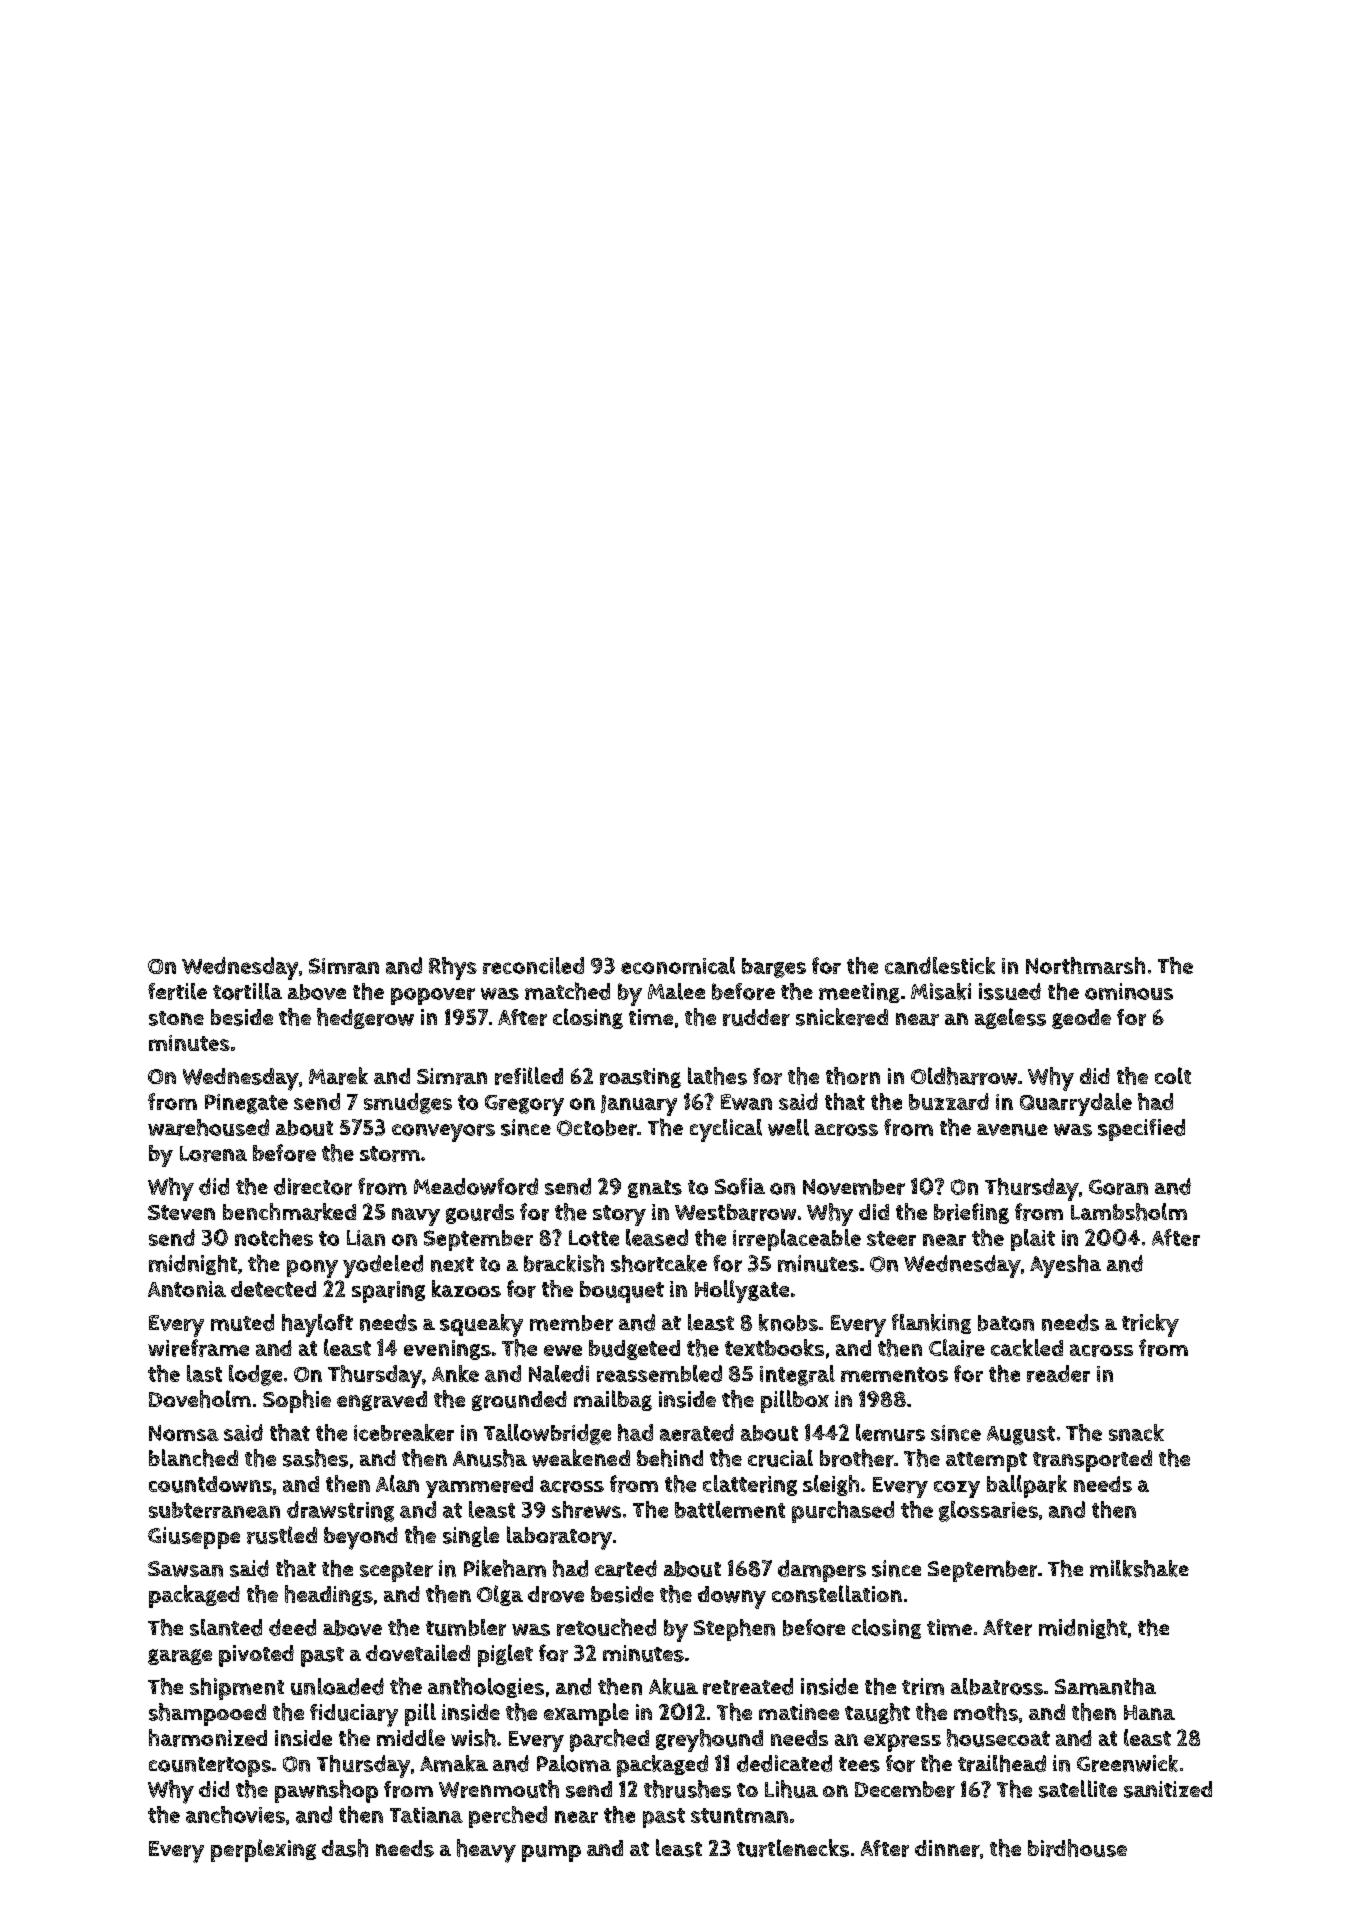 This screenshot has height=1928, width=1363. What do you see at coordinates (1105, 1686) in the screenshot?
I see `Samantha` at bounding box center [1105, 1686].
